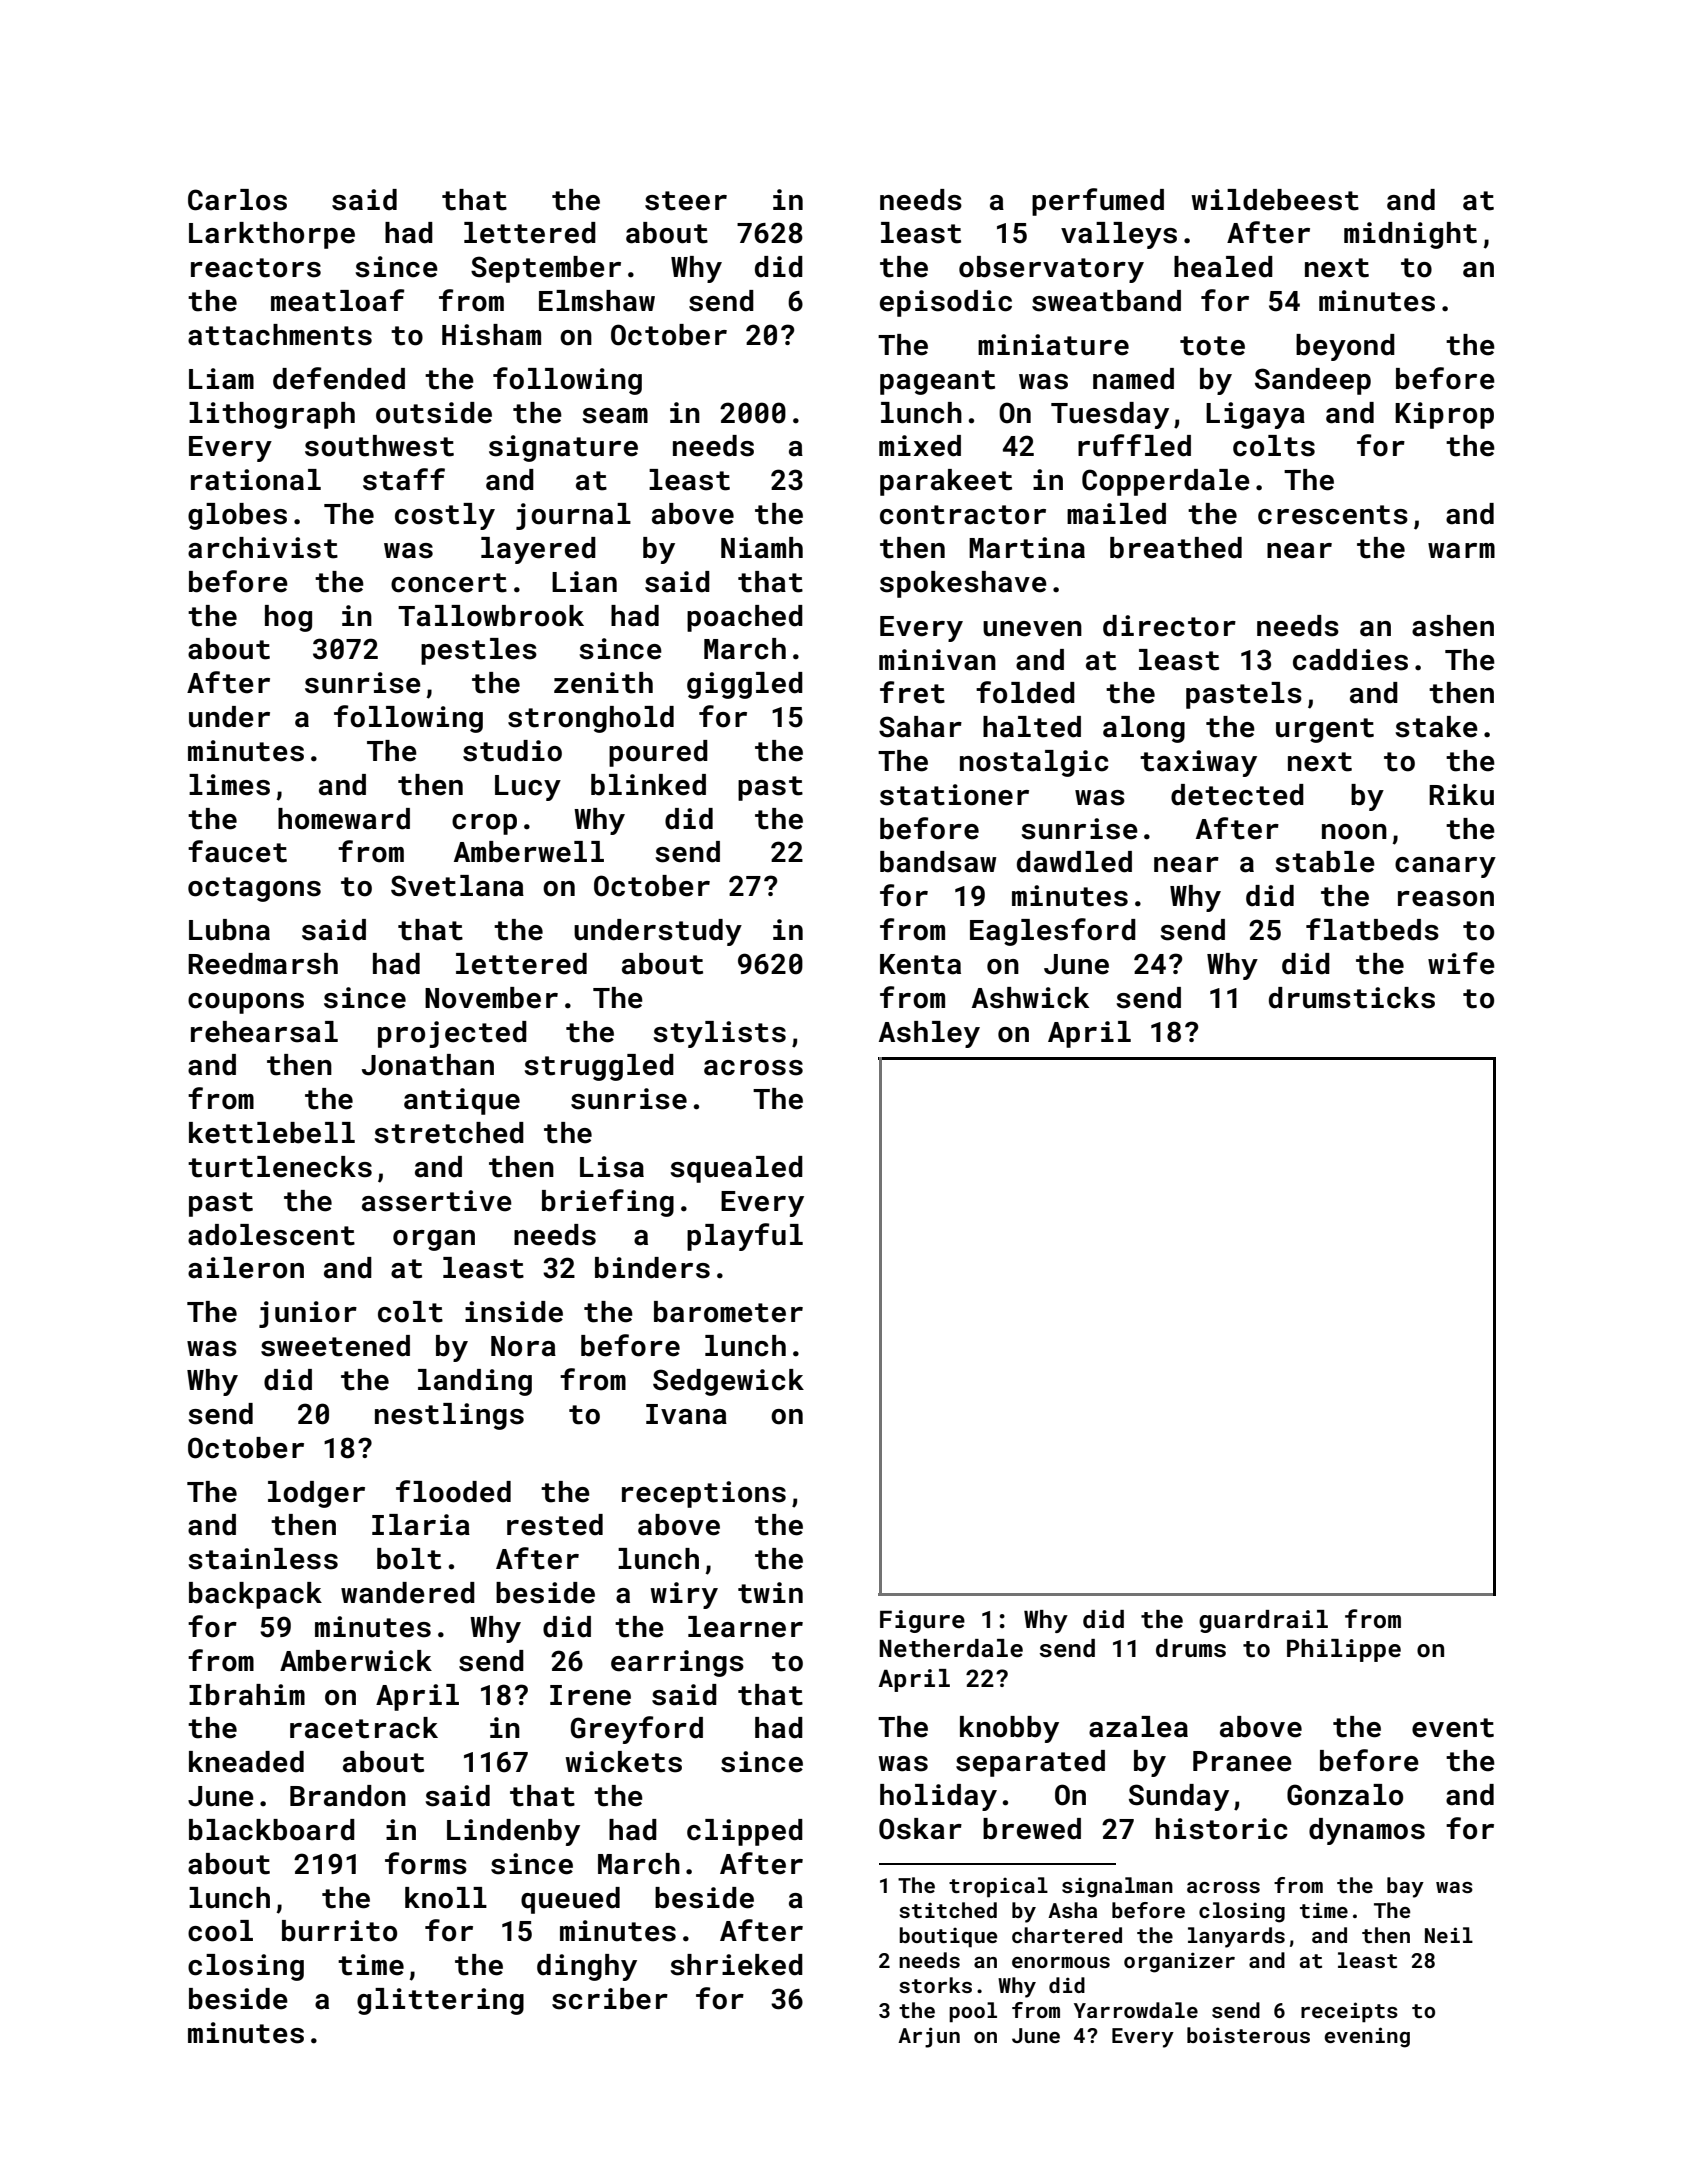  I want to click on glittering, so click(440, 2001).
